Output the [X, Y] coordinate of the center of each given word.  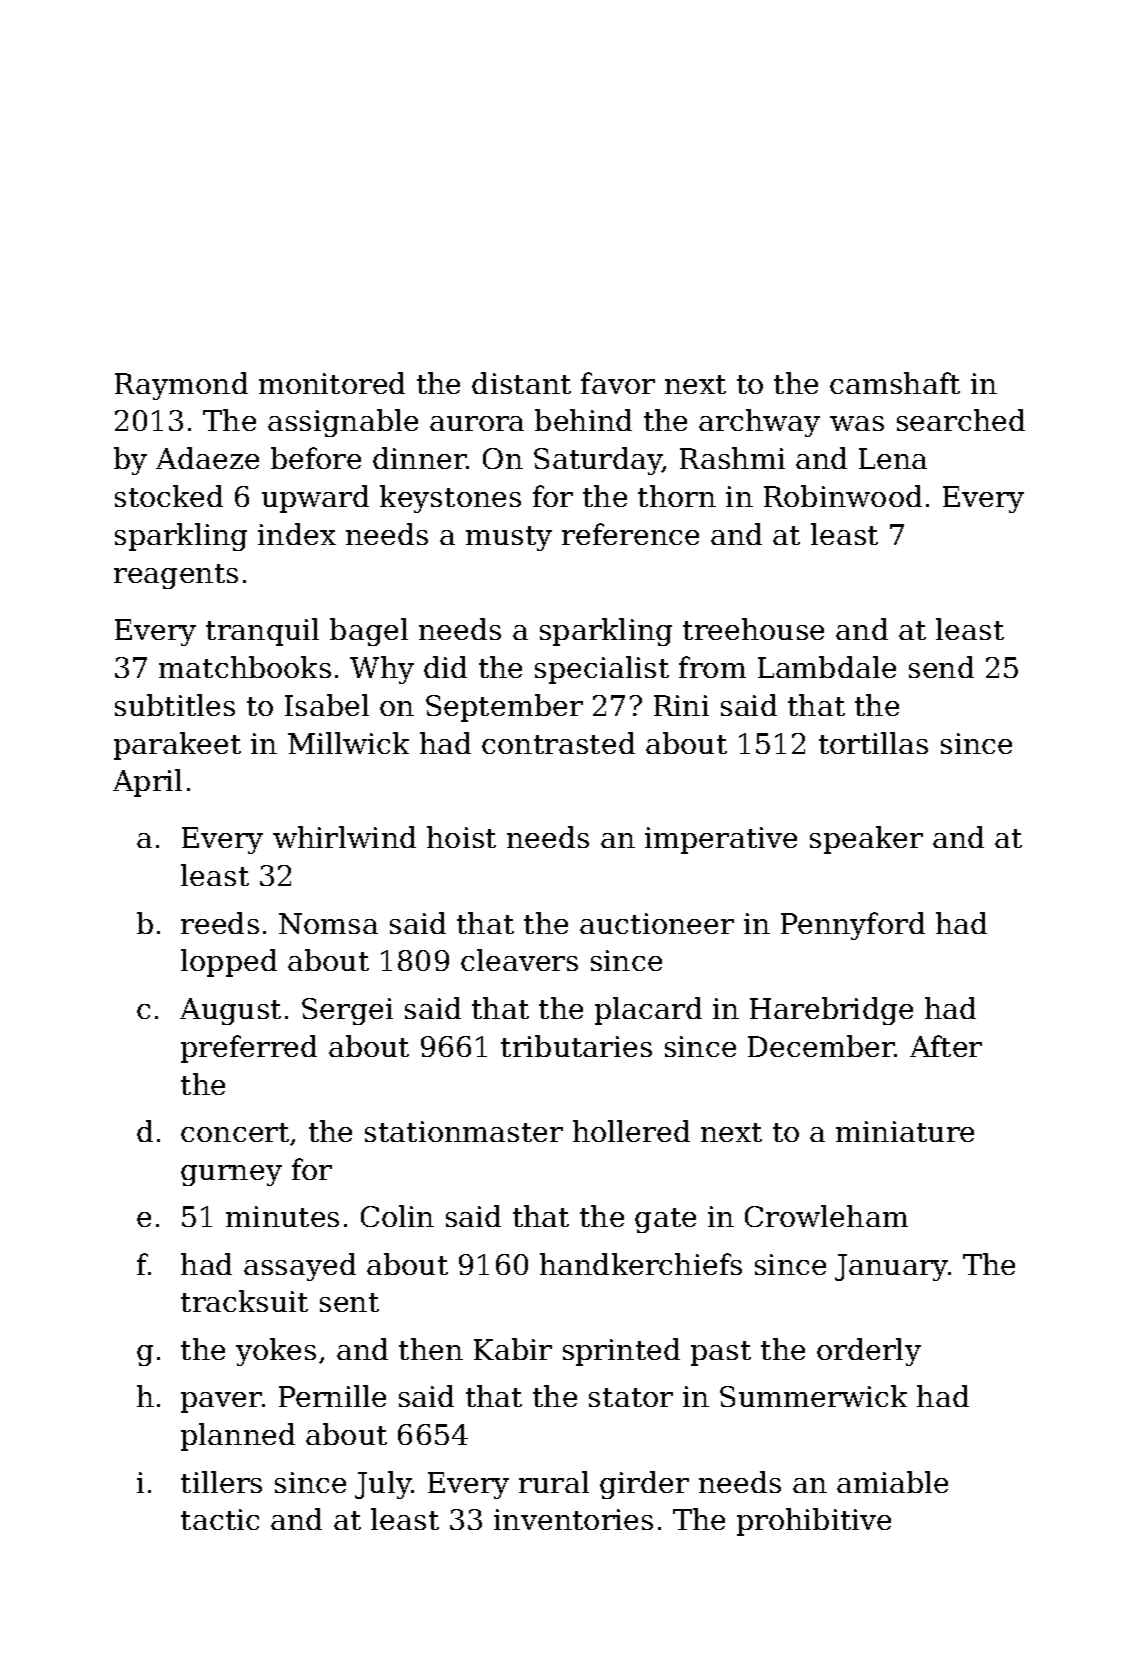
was [857, 423]
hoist [461, 837]
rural [554, 1482]
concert [235, 1132]
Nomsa [328, 923]
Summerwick [813, 1396]
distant [521, 383]
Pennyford [853, 926]
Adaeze [207, 458]
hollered [631, 1131]
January [891, 1267]
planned [238, 1437]
